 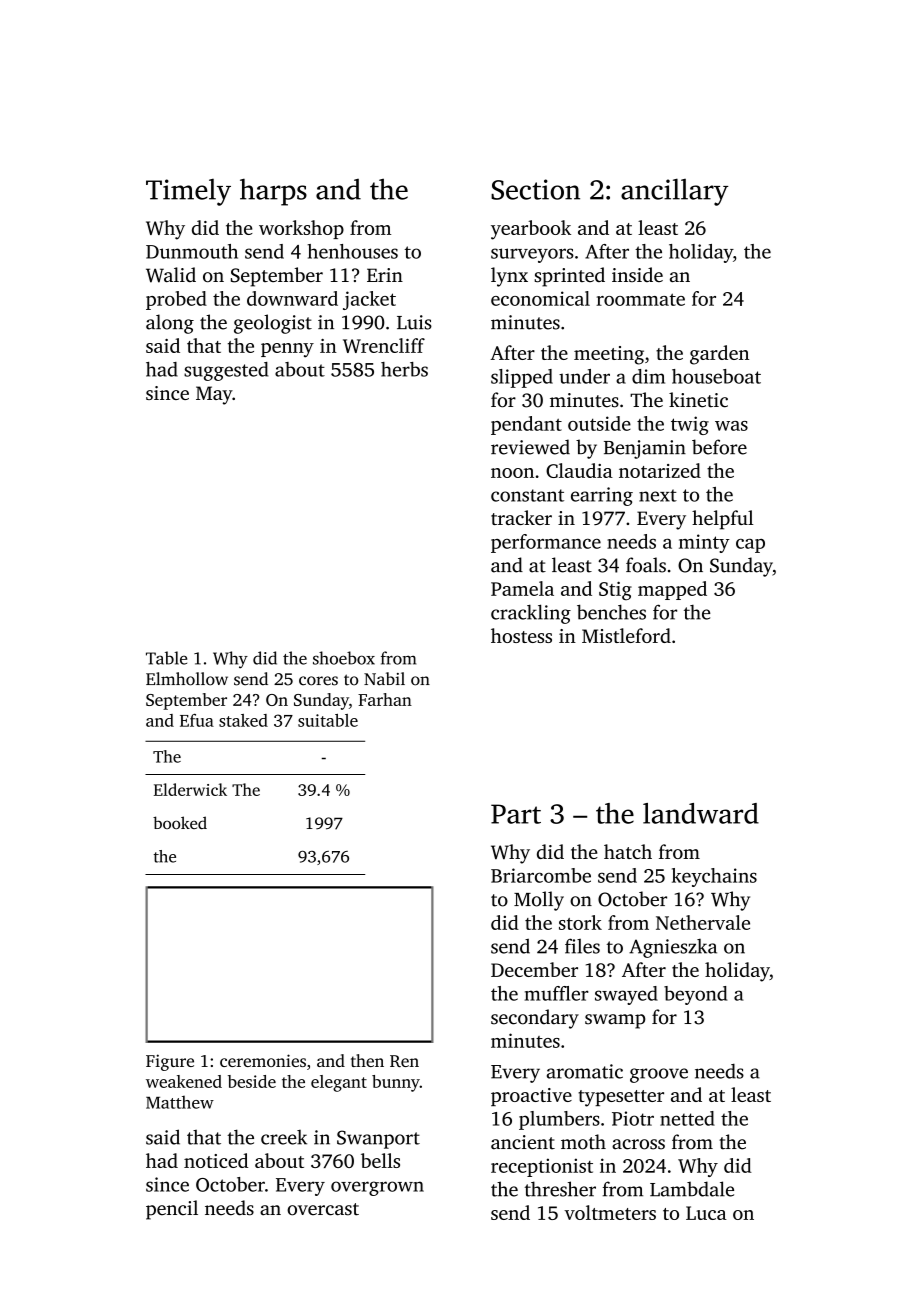 I want to click on Wrencliff, so click(x=384, y=345).
